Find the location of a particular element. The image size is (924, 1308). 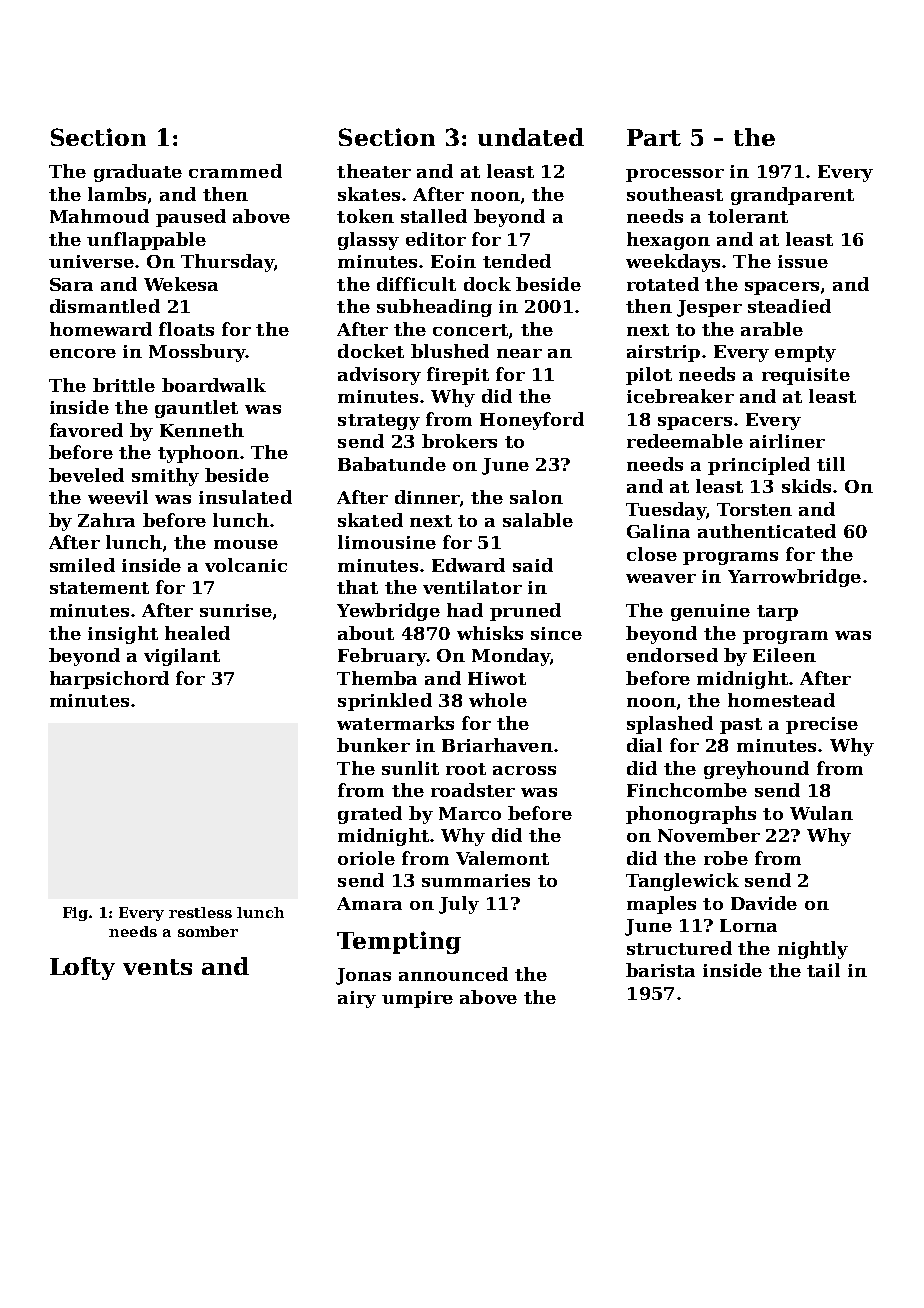

Mossbury is located at coordinates (197, 353).
